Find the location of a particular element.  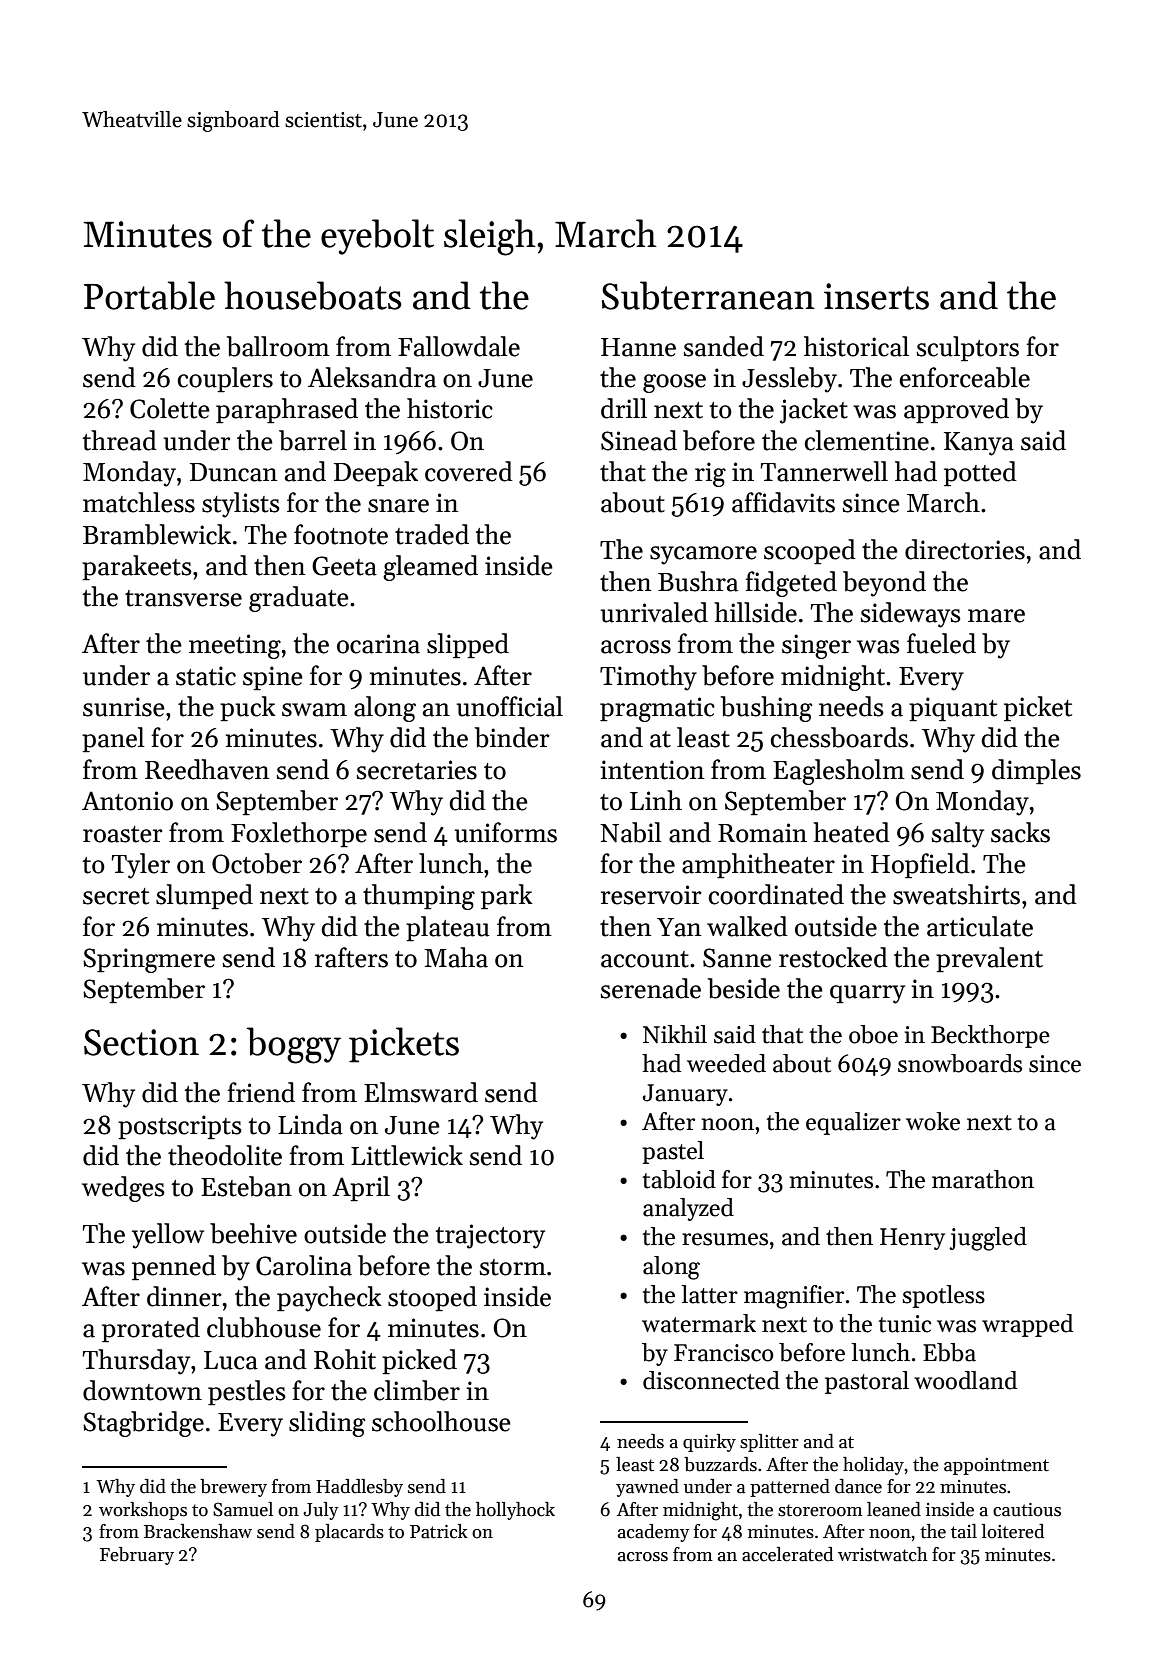

cautious is located at coordinates (1027, 1510).
